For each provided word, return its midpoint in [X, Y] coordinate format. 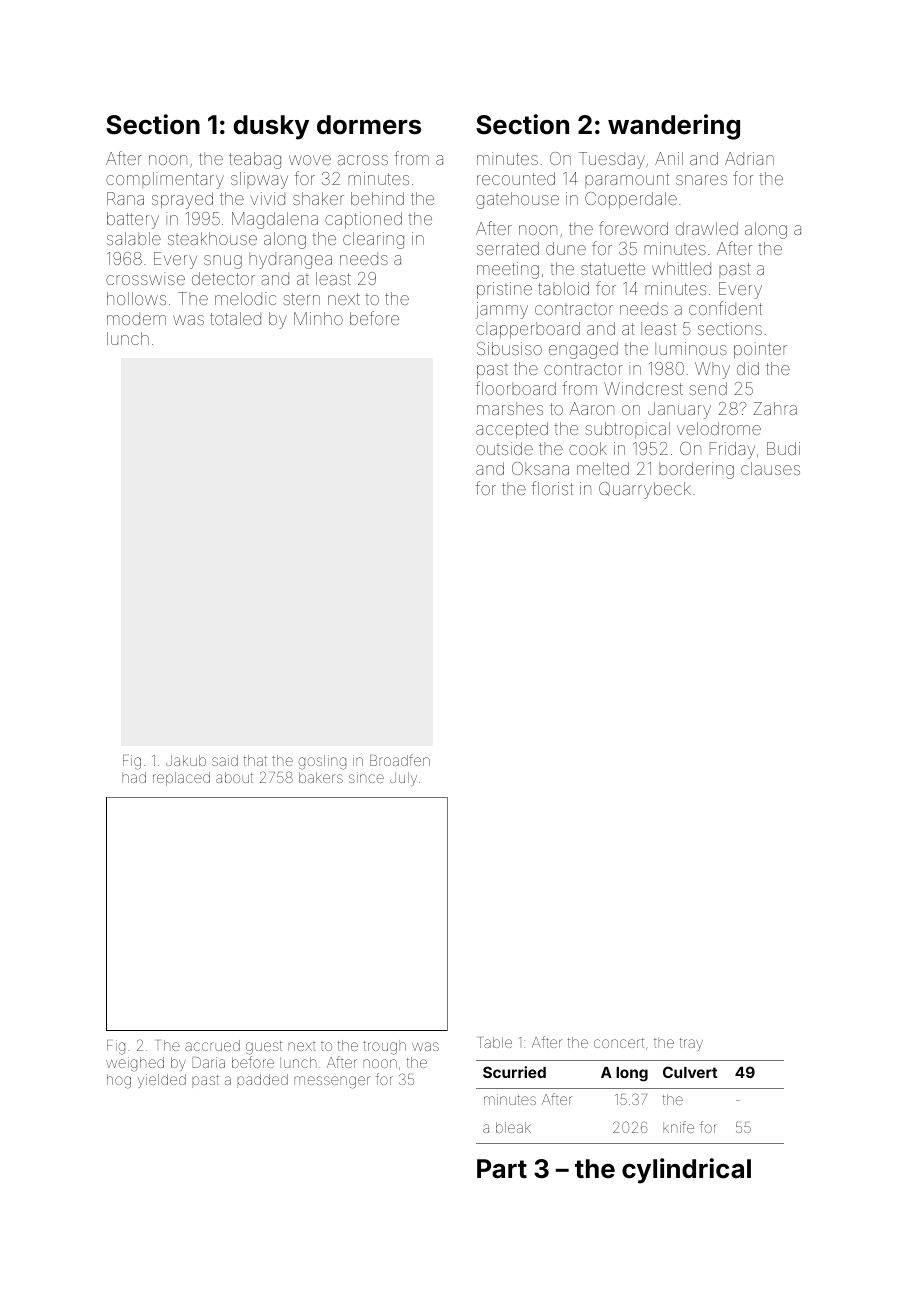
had [134, 777]
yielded [162, 1081]
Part [502, 1169]
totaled [235, 318]
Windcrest [643, 388]
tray [691, 1044]
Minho [318, 318]
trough [384, 1047]
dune [566, 248]
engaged [583, 350]
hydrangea [290, 260]
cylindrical [686, 1171]
